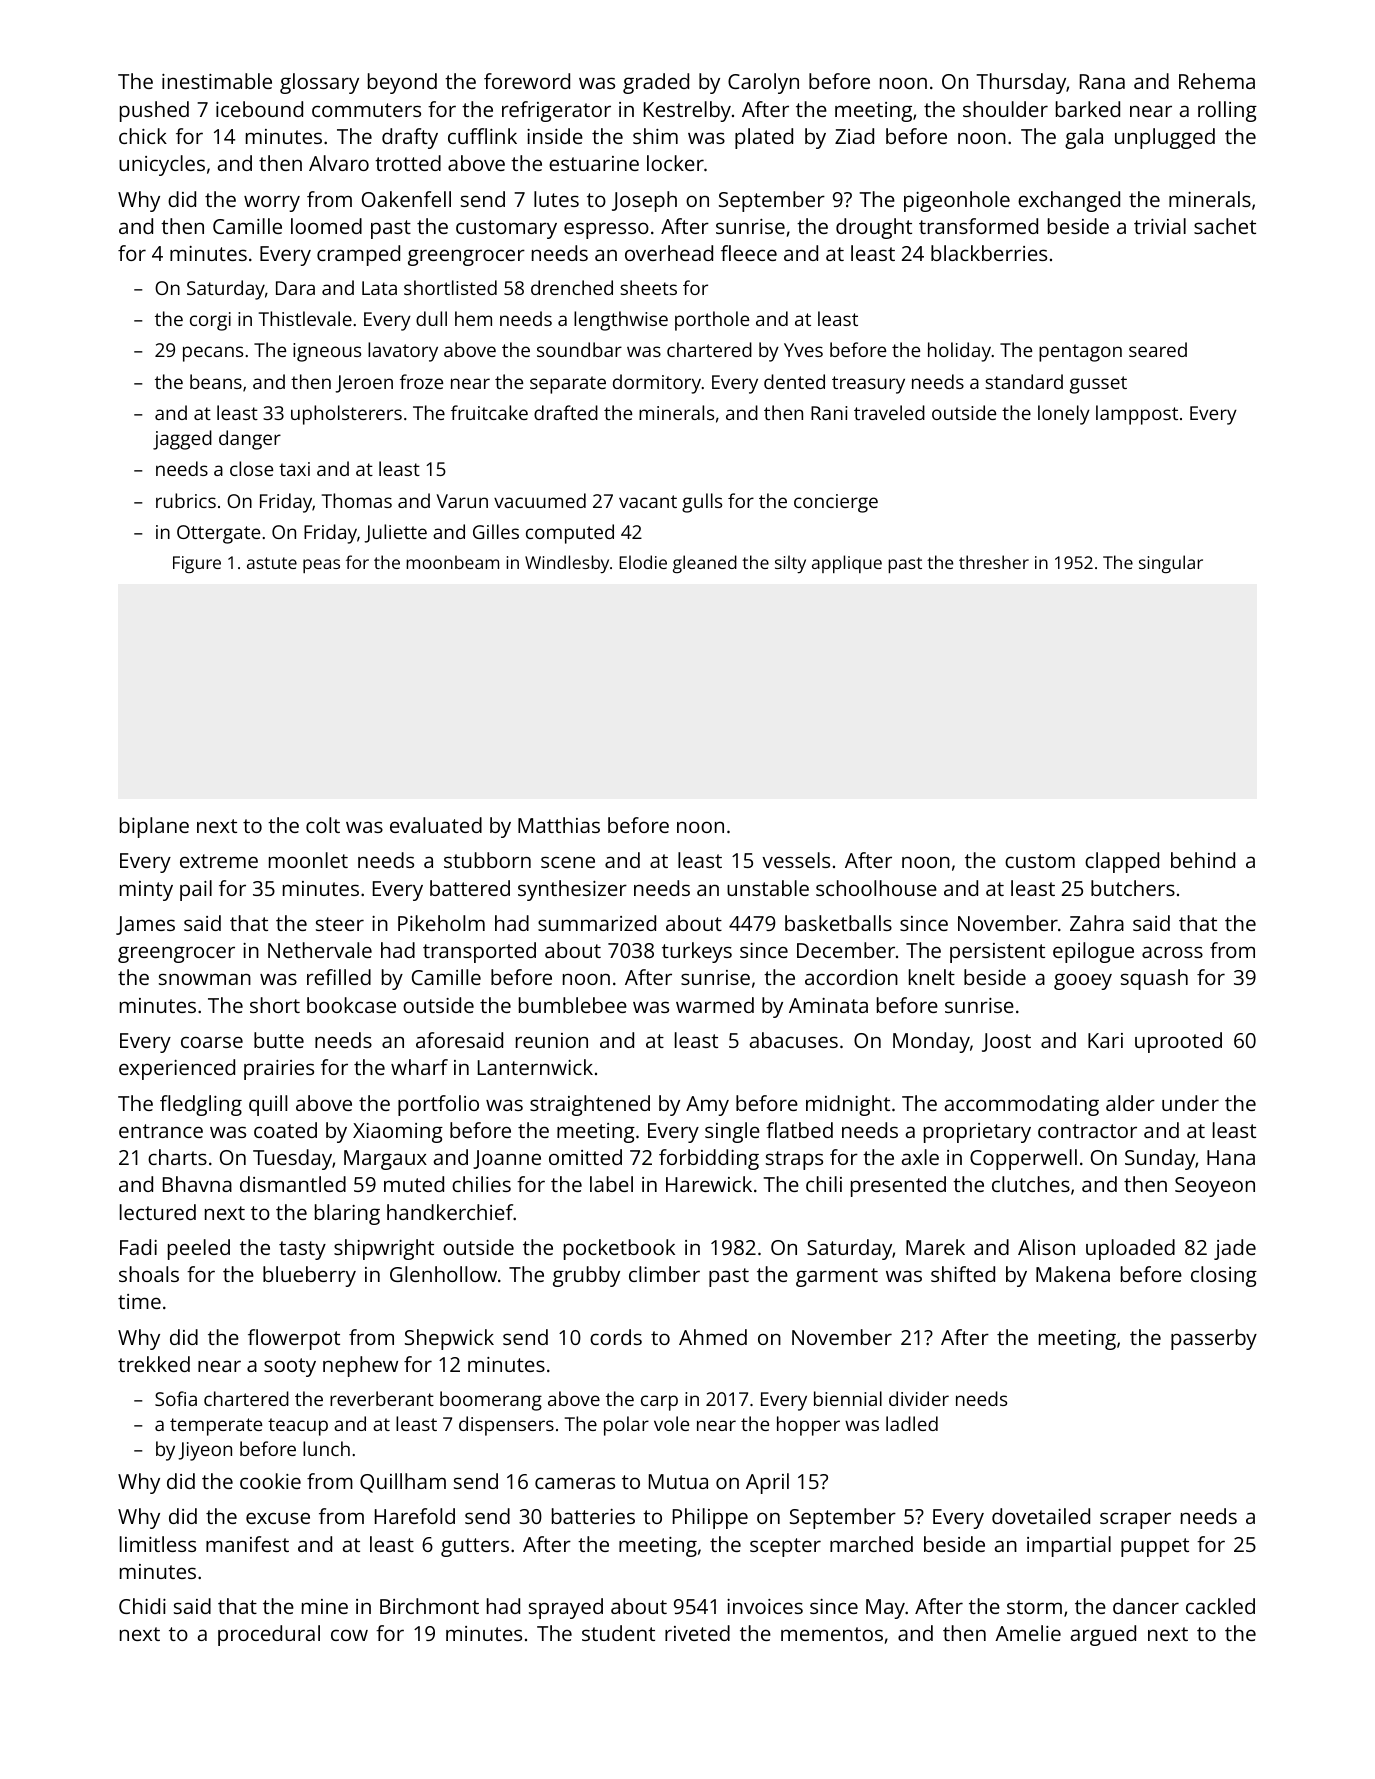 This page has height=1779, width=1375. What do you see at coordinates (210, 321) in the page?
I see `corgi` at bounding box center [210, 321].
